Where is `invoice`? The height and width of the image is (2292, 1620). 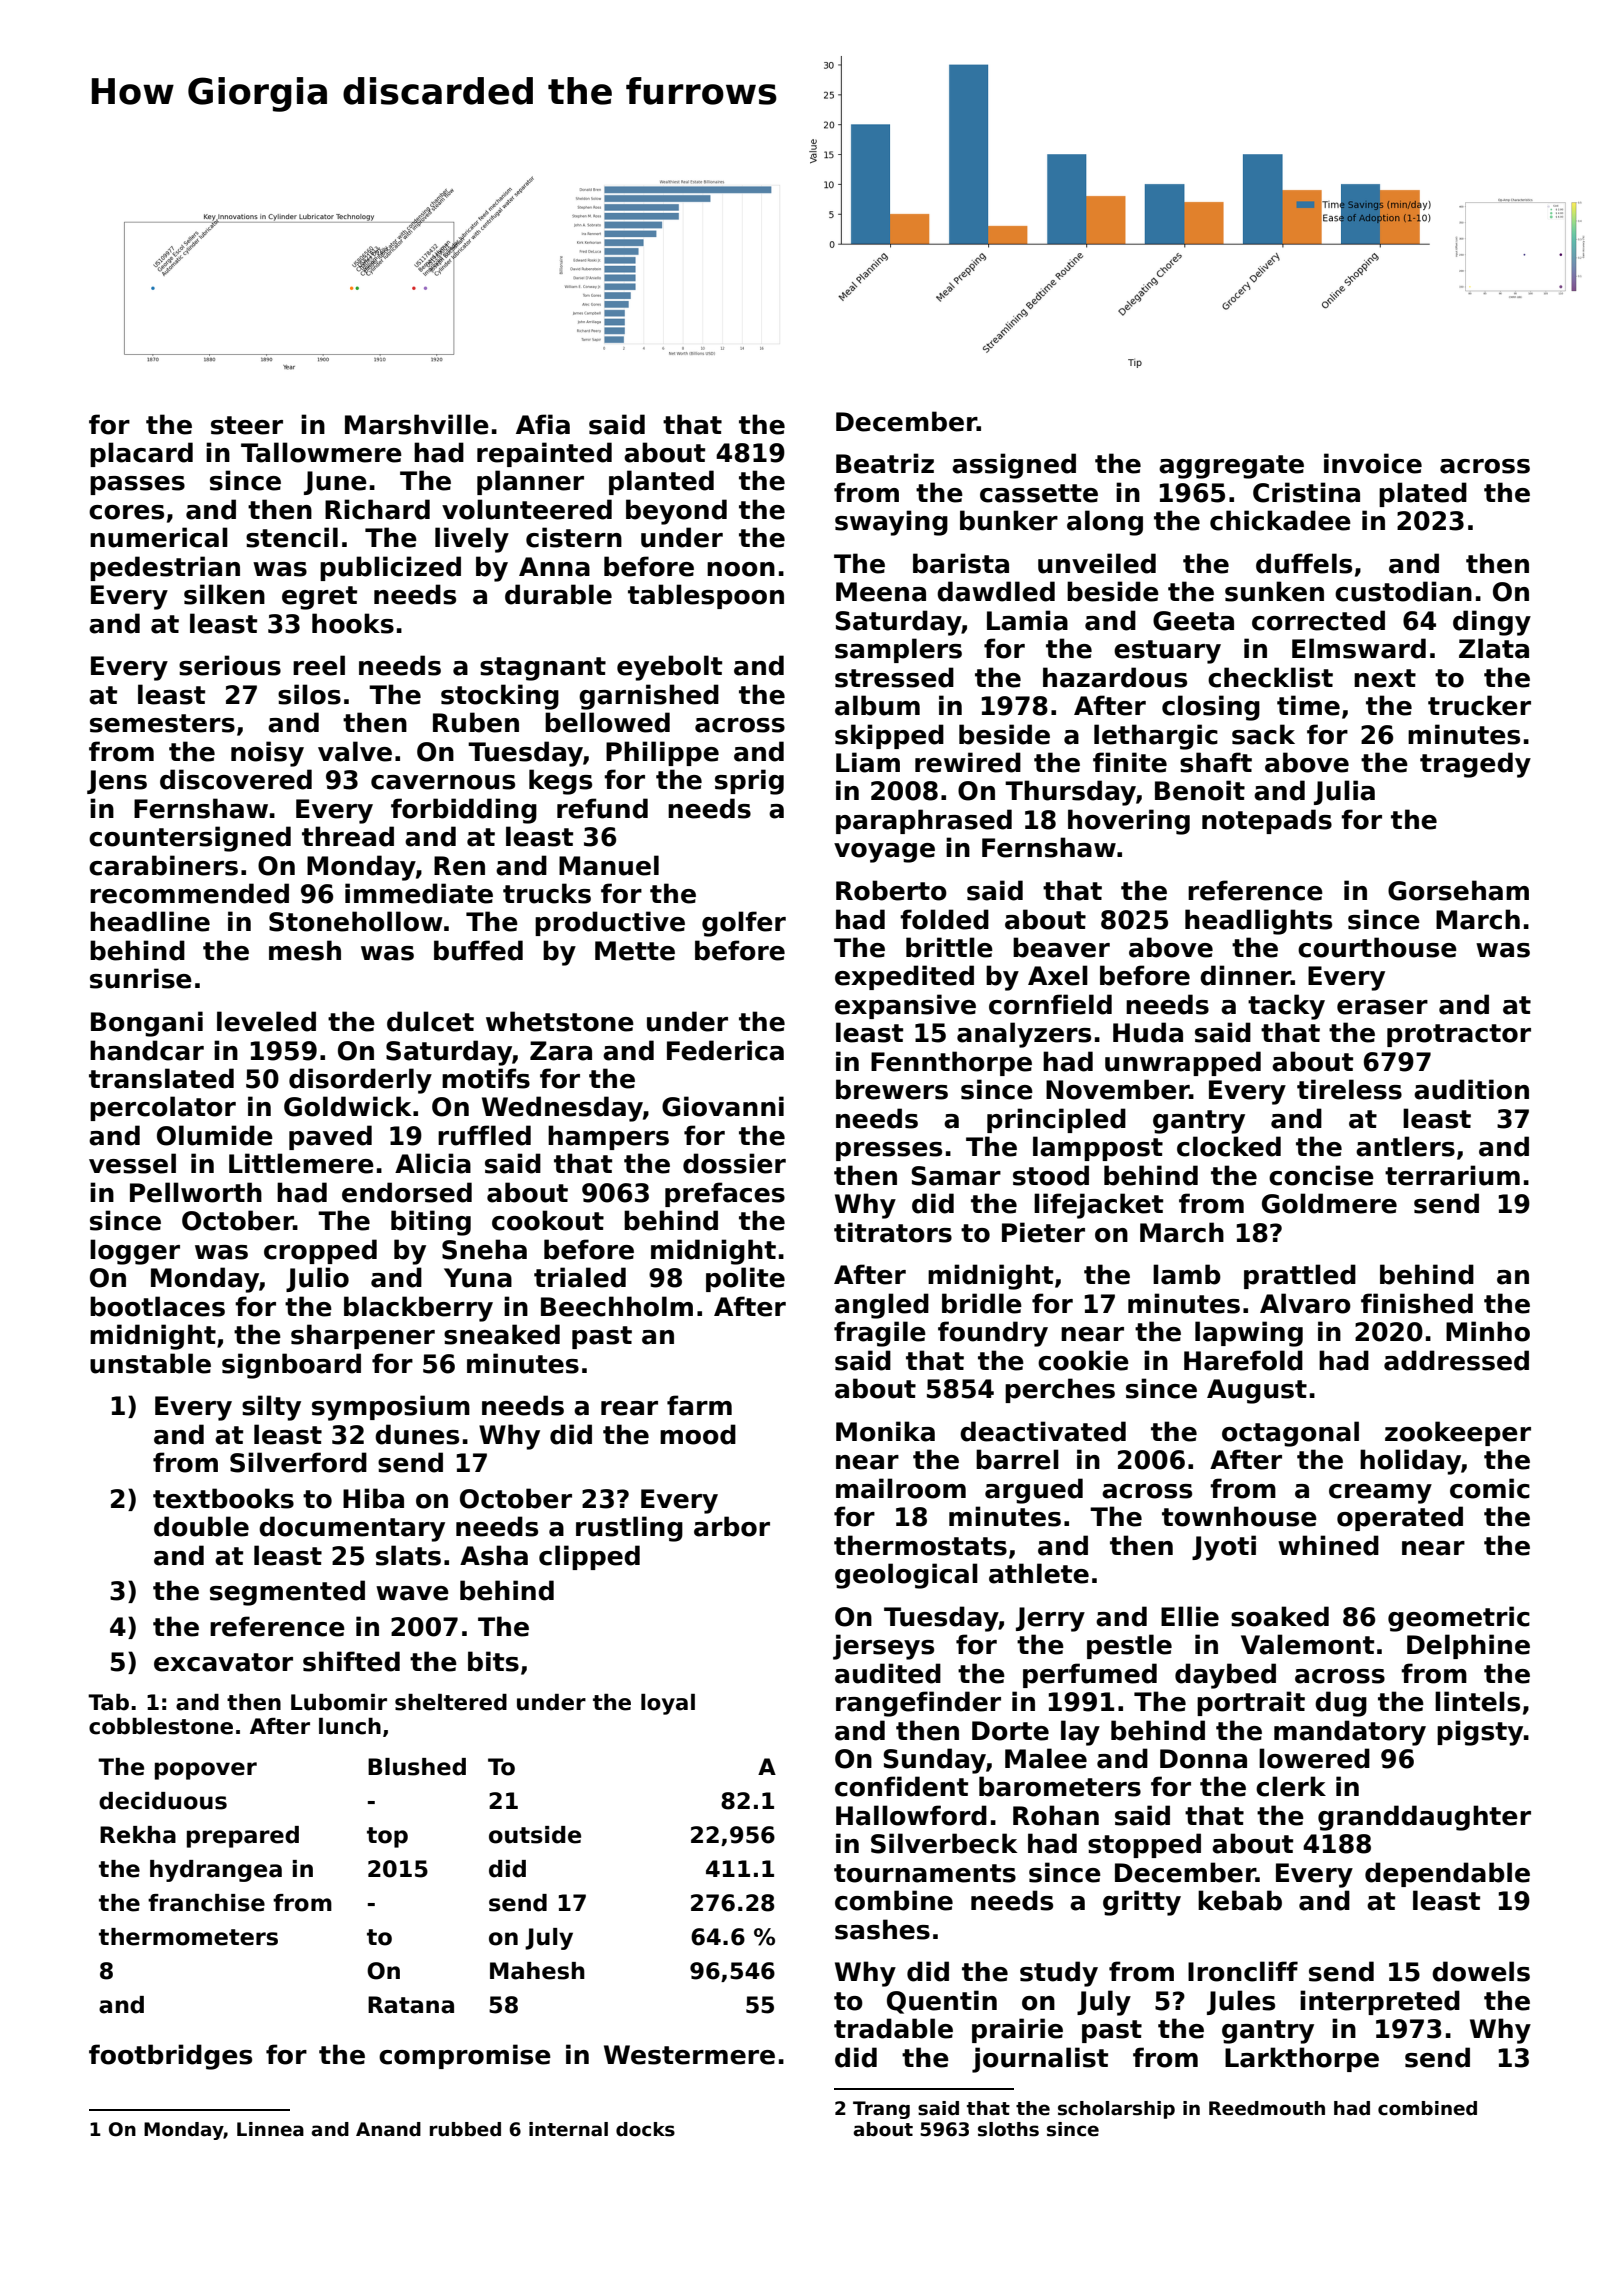
invoice is located at coordinates (1373, 463).
